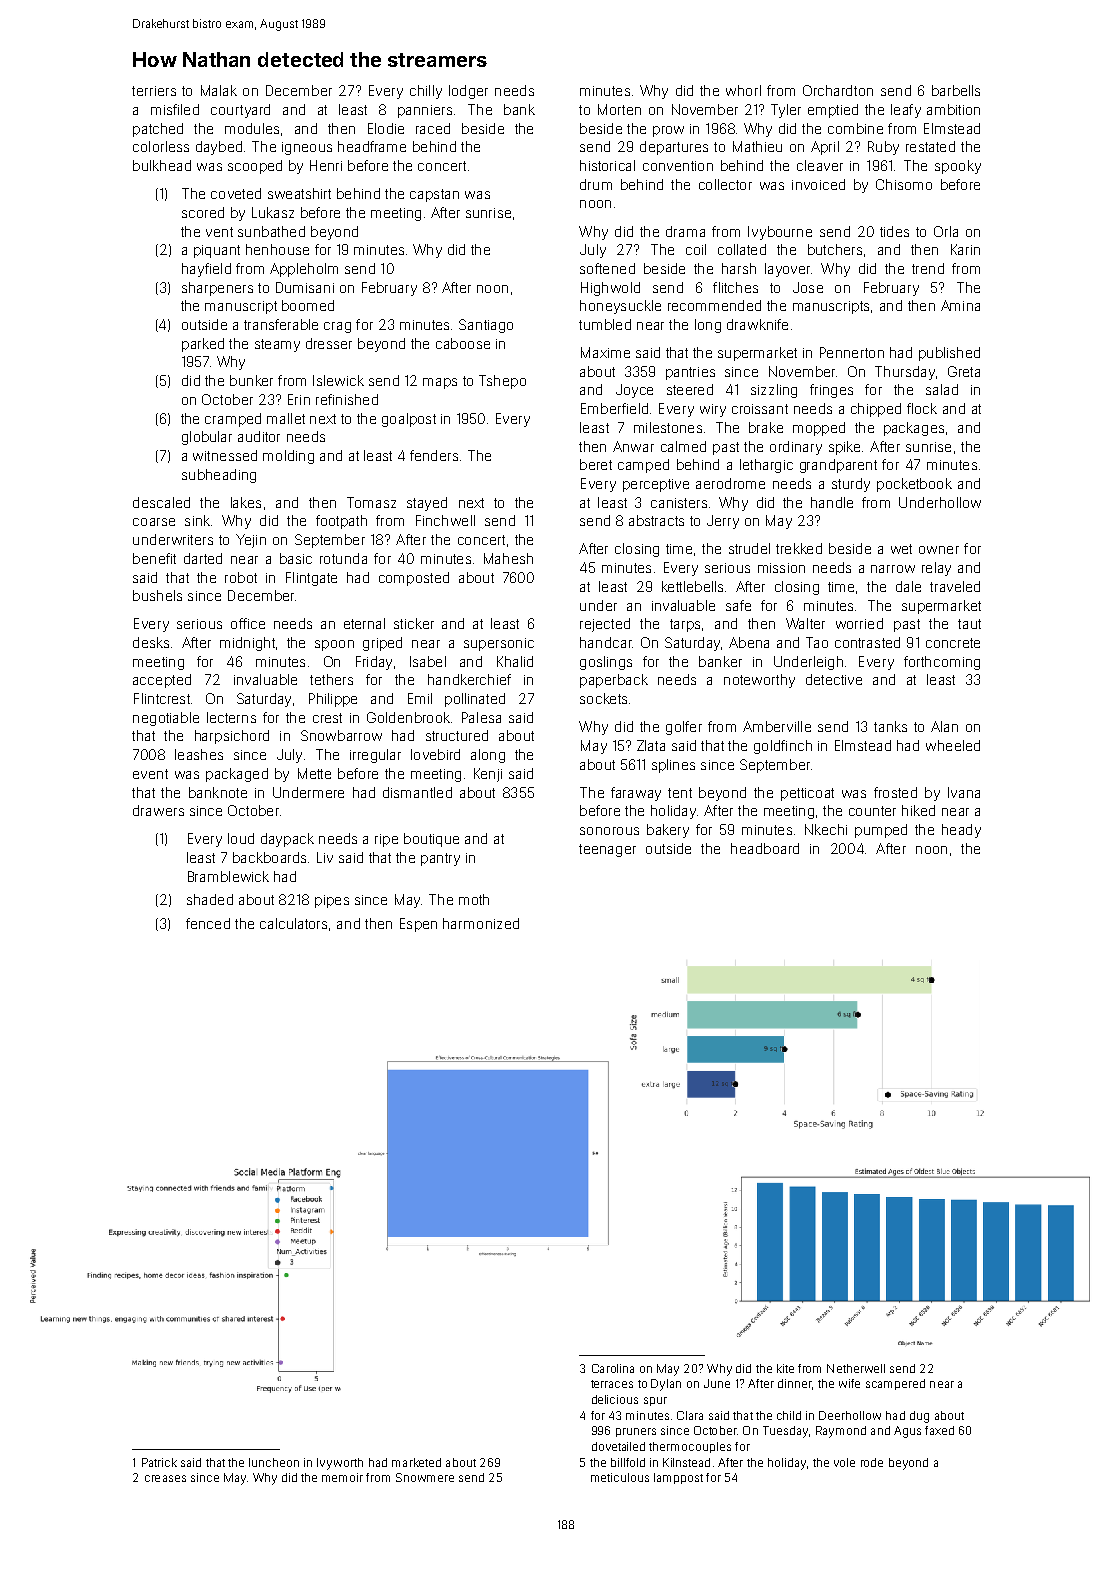 The height and width of the image is (1575, 1114). What do you see at coordinates (678, 1478) in the image?
I see `lamppost` at bounding box center [678, 1478].
